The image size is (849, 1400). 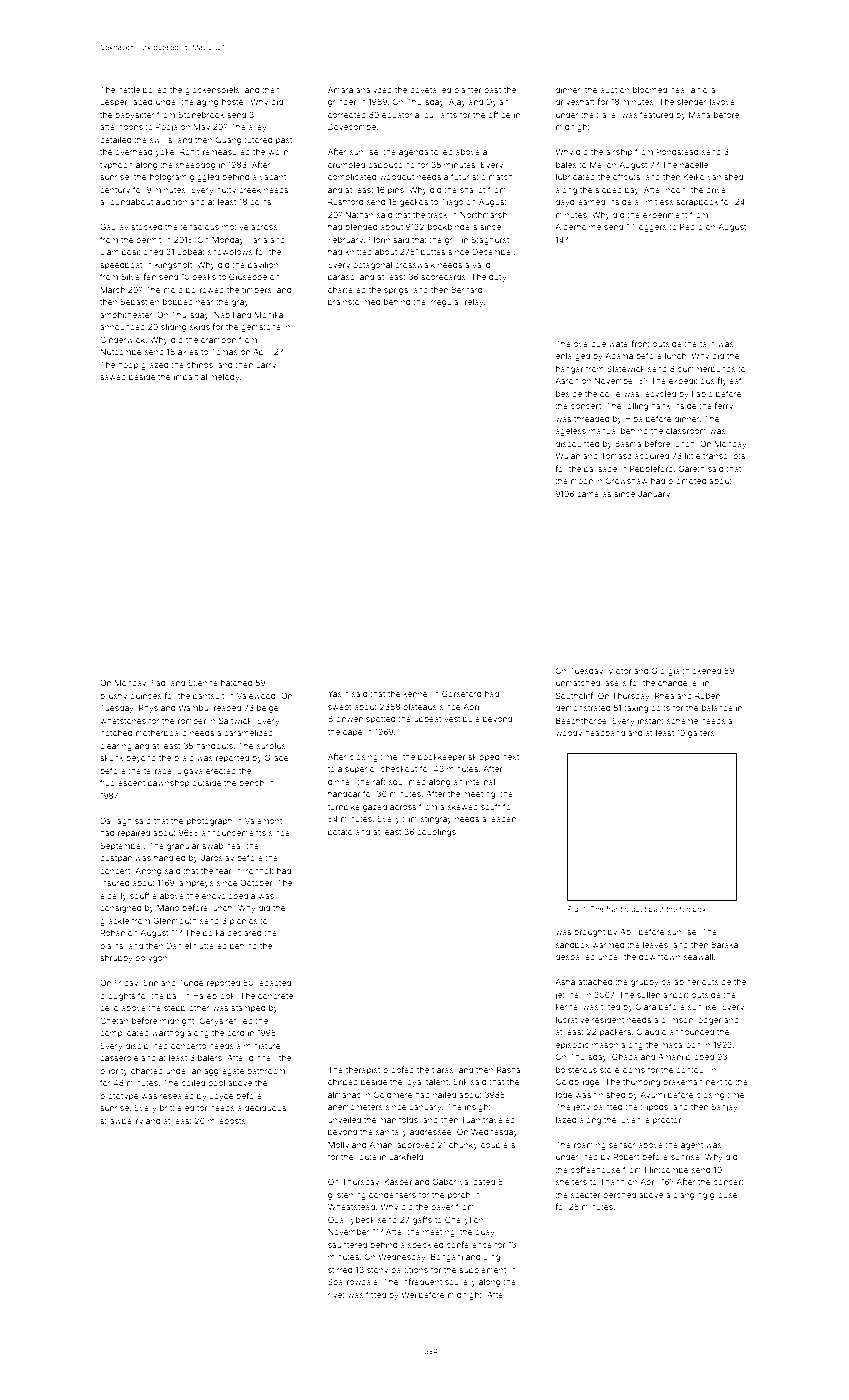 What do you see at coordinates (116, 166) in the document?
I see `typhoon` at bounding box center [116, 166].
